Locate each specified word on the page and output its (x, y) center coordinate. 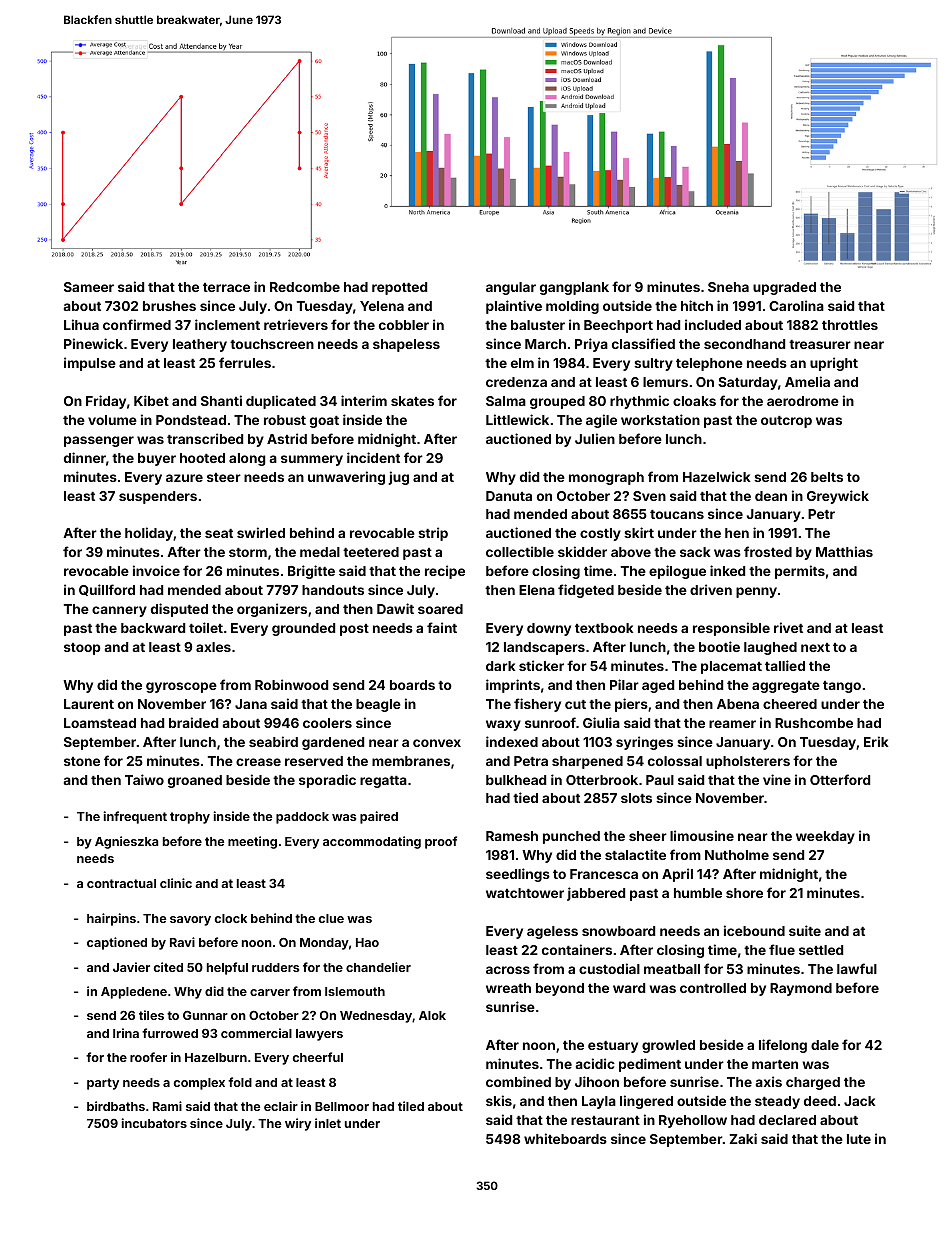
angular (511, 288)
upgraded (784, 288)
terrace (226, 287)
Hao (367, 942)
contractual (121, 883)
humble (698, 893)
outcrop (786, 422)
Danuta (509, 496)
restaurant (605, 1120)
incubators (154, 1123)
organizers (272, 610)
